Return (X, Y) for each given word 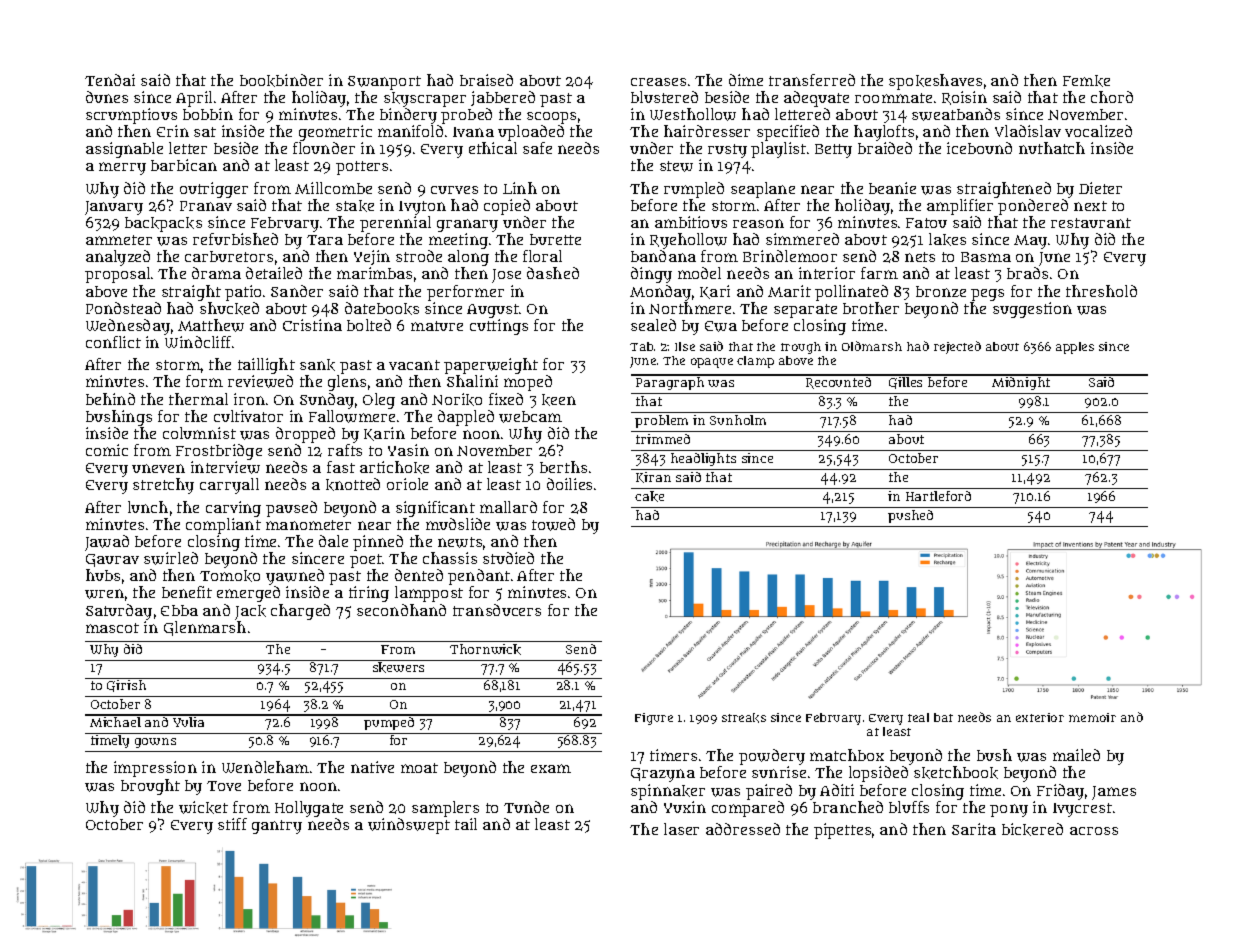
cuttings (499, 327)
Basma (986, 257)
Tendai (110, 80)
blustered (664, 97)
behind (110, 399)
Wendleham (265, 767)
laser (681, 829)
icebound (979, 148)
